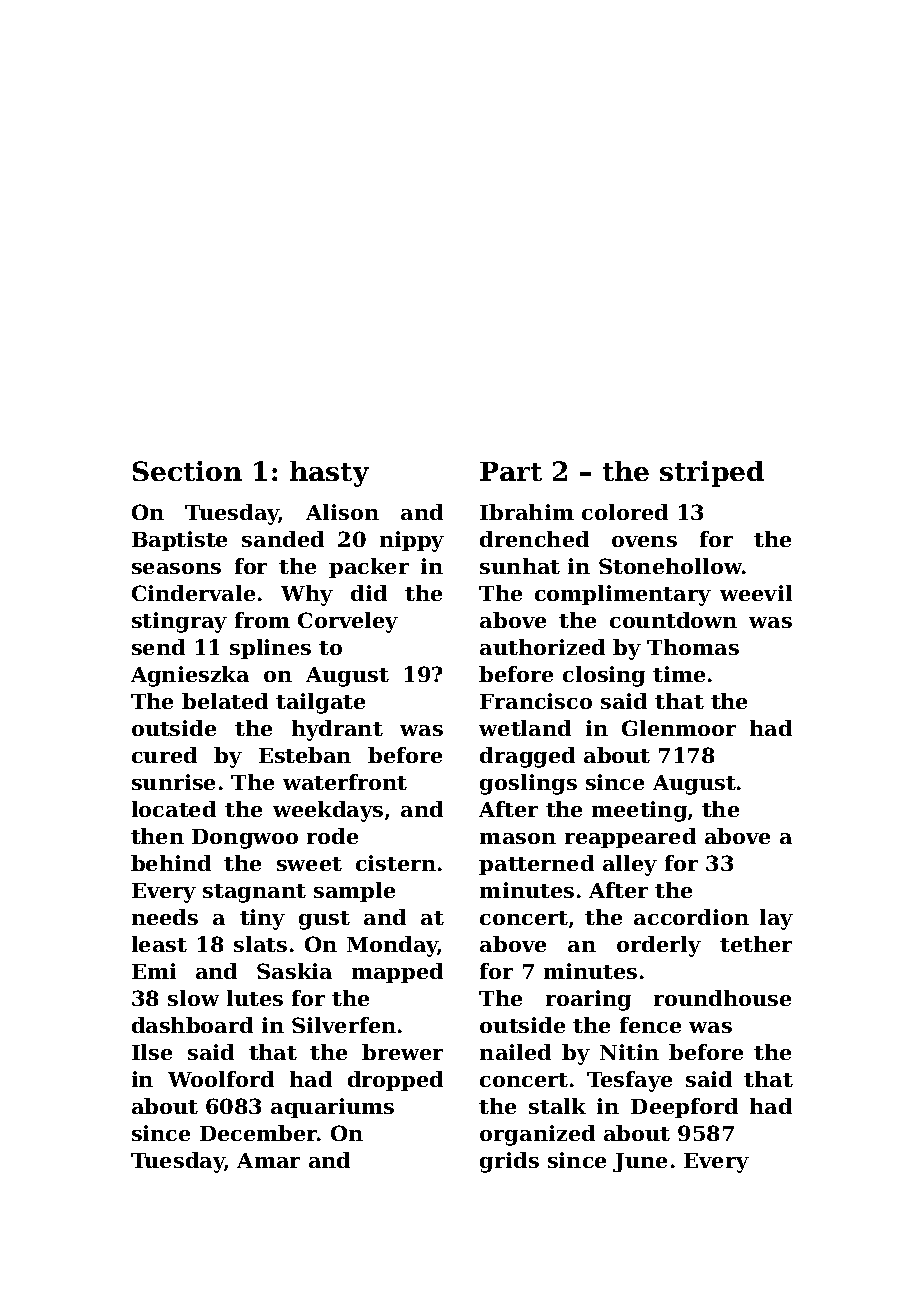  Describe the element at coordinates (536, 865) in the screenshot. I see `patterned` at that location.
